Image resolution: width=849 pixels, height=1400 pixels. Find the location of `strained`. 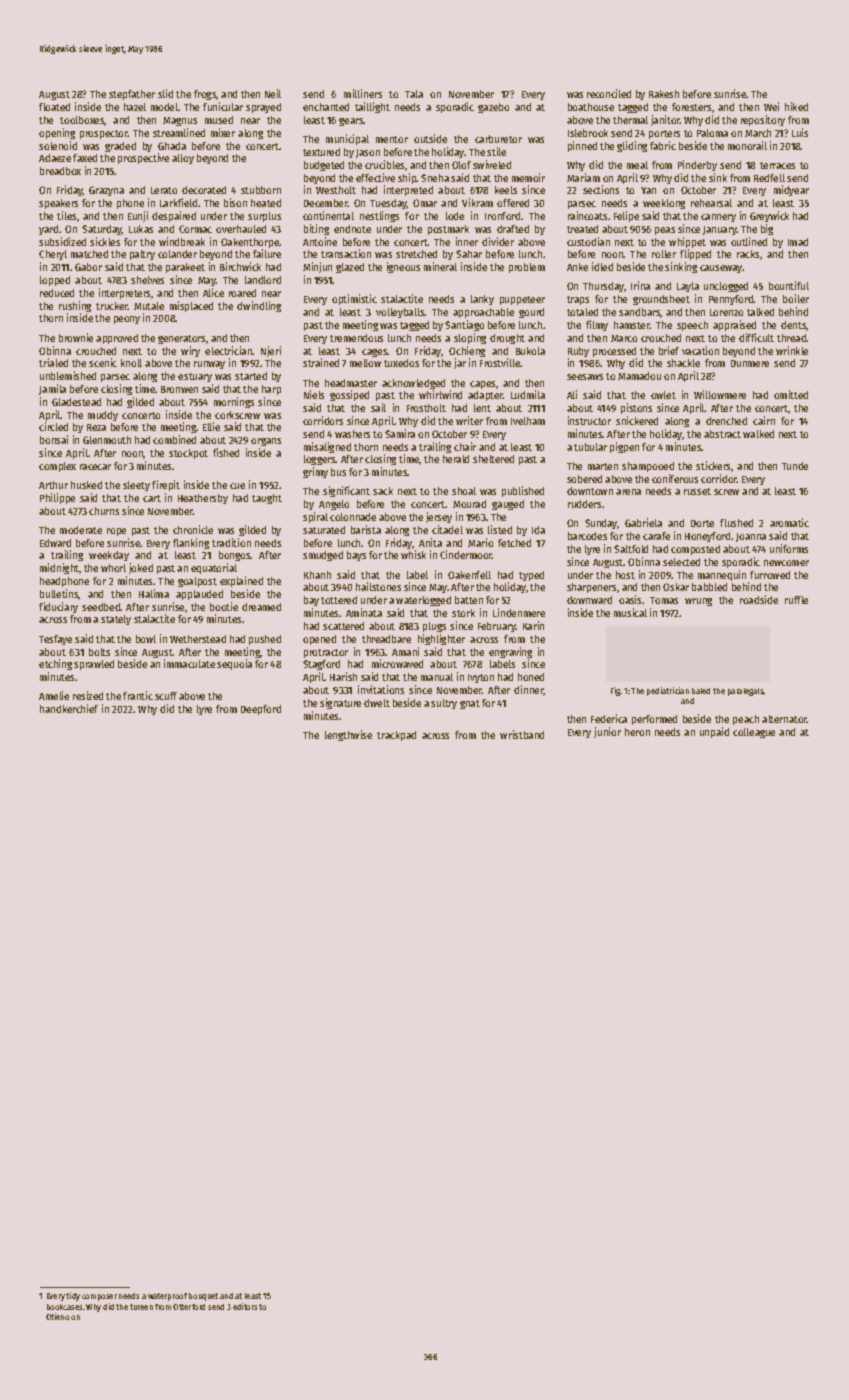

strained is located at coordinates (321, 362).
